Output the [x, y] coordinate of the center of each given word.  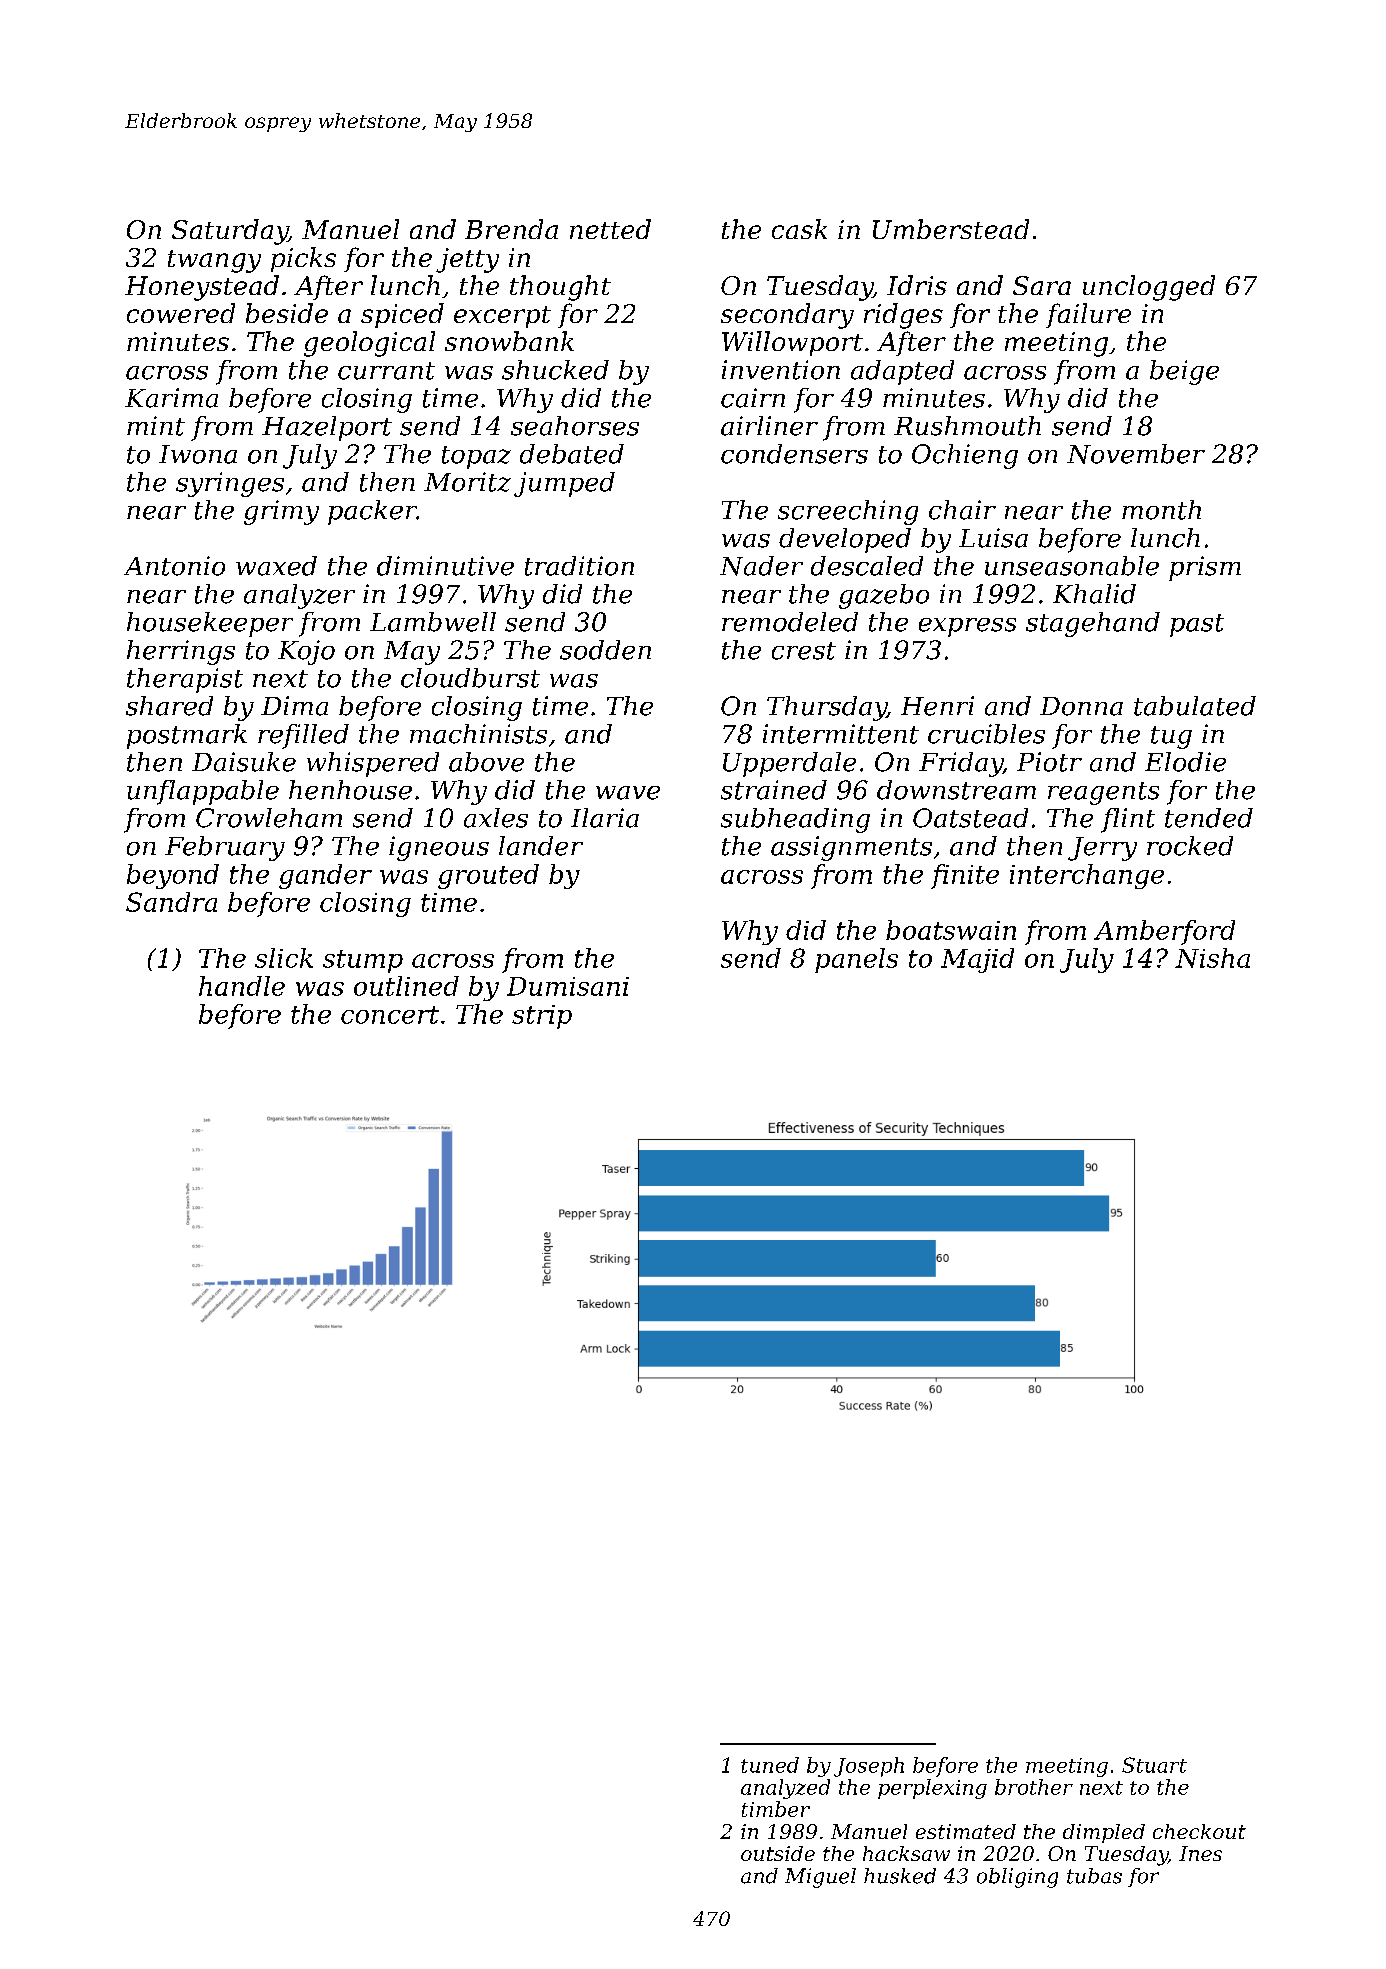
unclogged [1149, 288]
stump [363, 961]
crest [804, 651]
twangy [214, 261]
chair [962, 510]
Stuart [1154, 1765]
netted [610, 229]
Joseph [869, 1767]
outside [778, 1853]
